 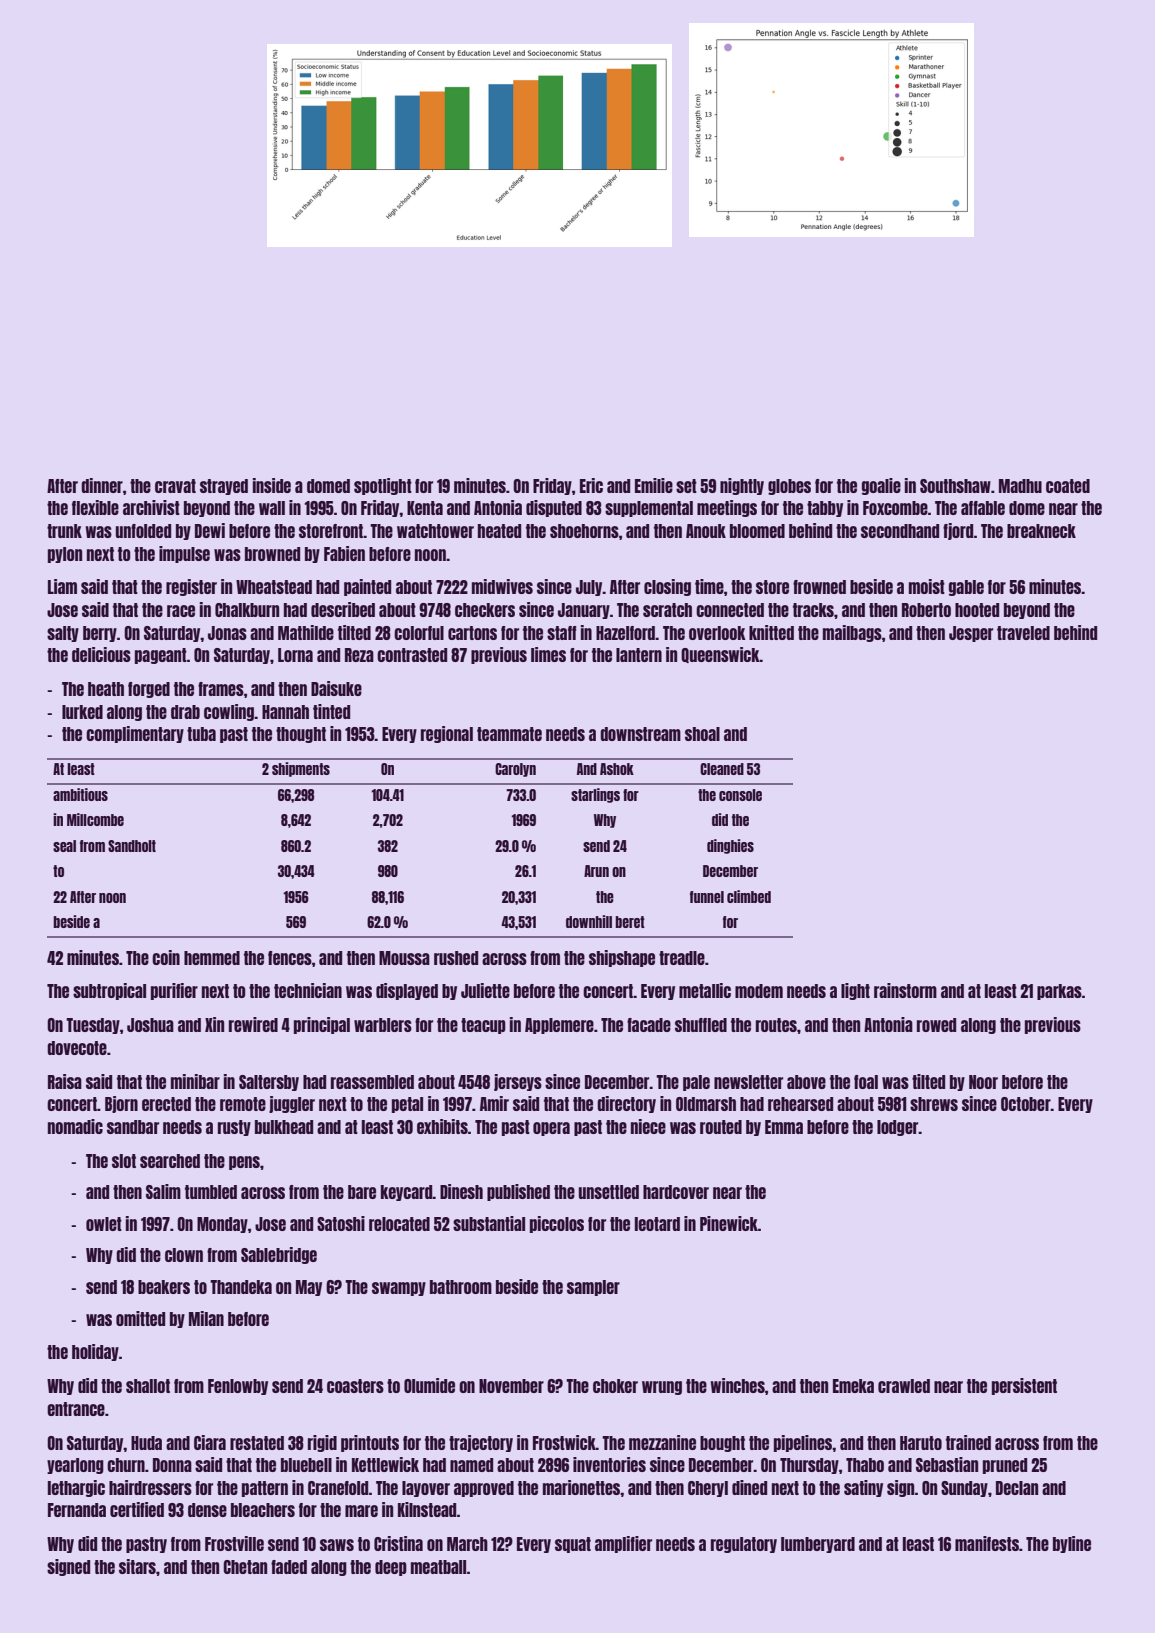 I want to click on tabby, so click(x=825, y=509).
